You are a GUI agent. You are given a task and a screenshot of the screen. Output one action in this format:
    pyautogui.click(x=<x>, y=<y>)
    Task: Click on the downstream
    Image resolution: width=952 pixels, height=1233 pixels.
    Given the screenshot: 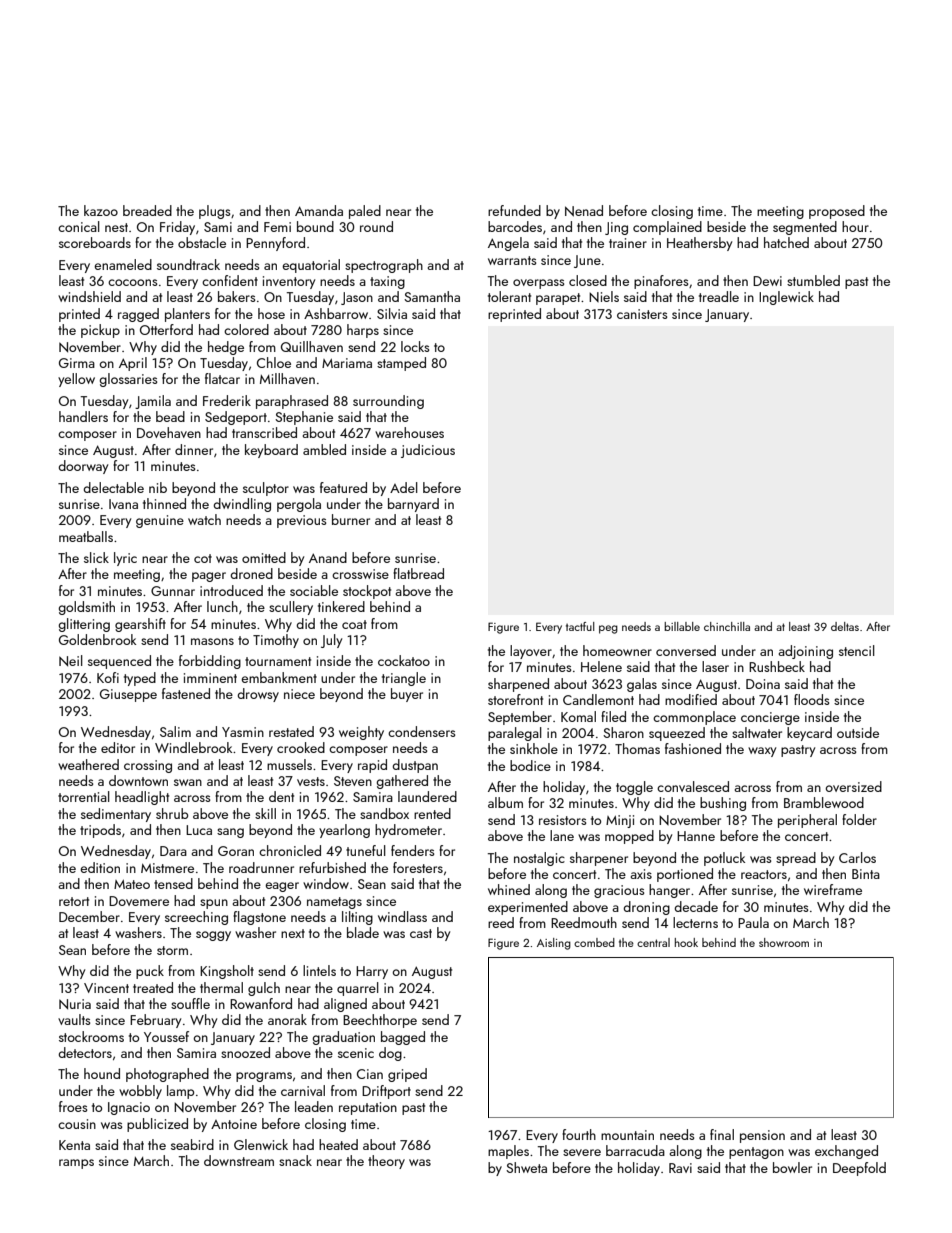 What is the action you would take?
    pyautogui.click(x=239, y=1160)
